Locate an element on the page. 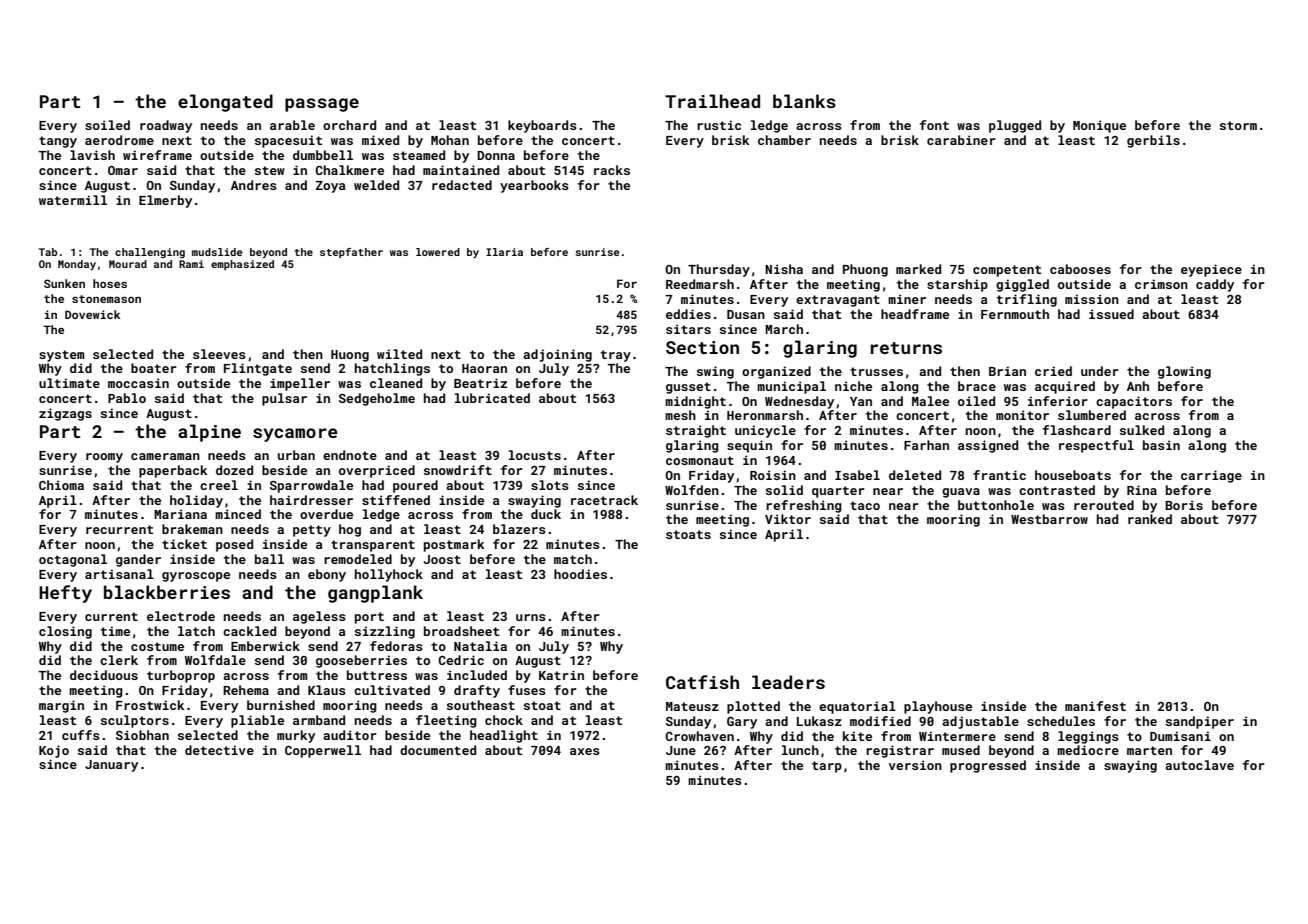 The height and width of the page is (924, 1308). passage is located at coordinates (322, 105).
